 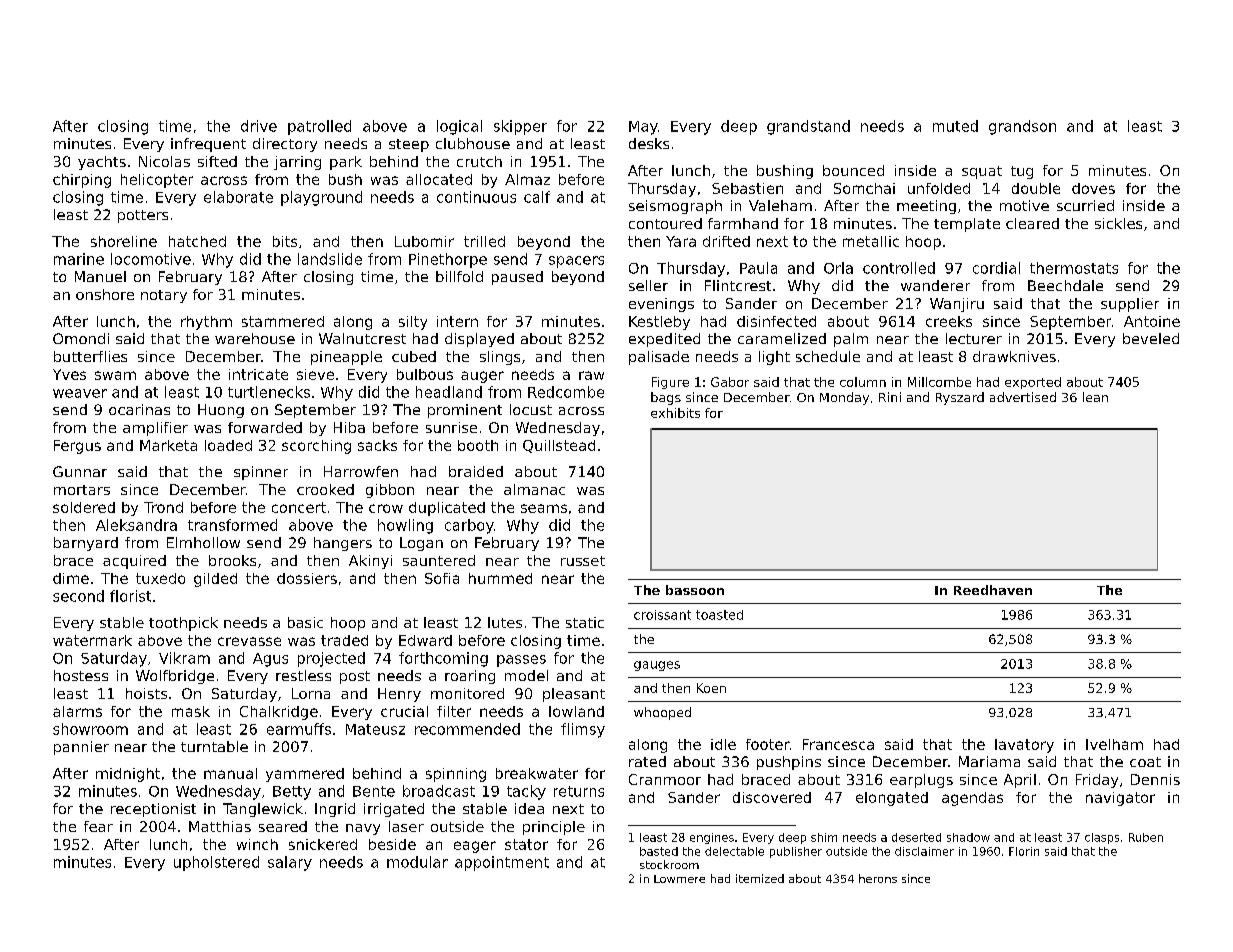 What do you see at coordinates (993, 590) in the screenshot?
I see `Reedhaven` at bounding box center [993, 590].
